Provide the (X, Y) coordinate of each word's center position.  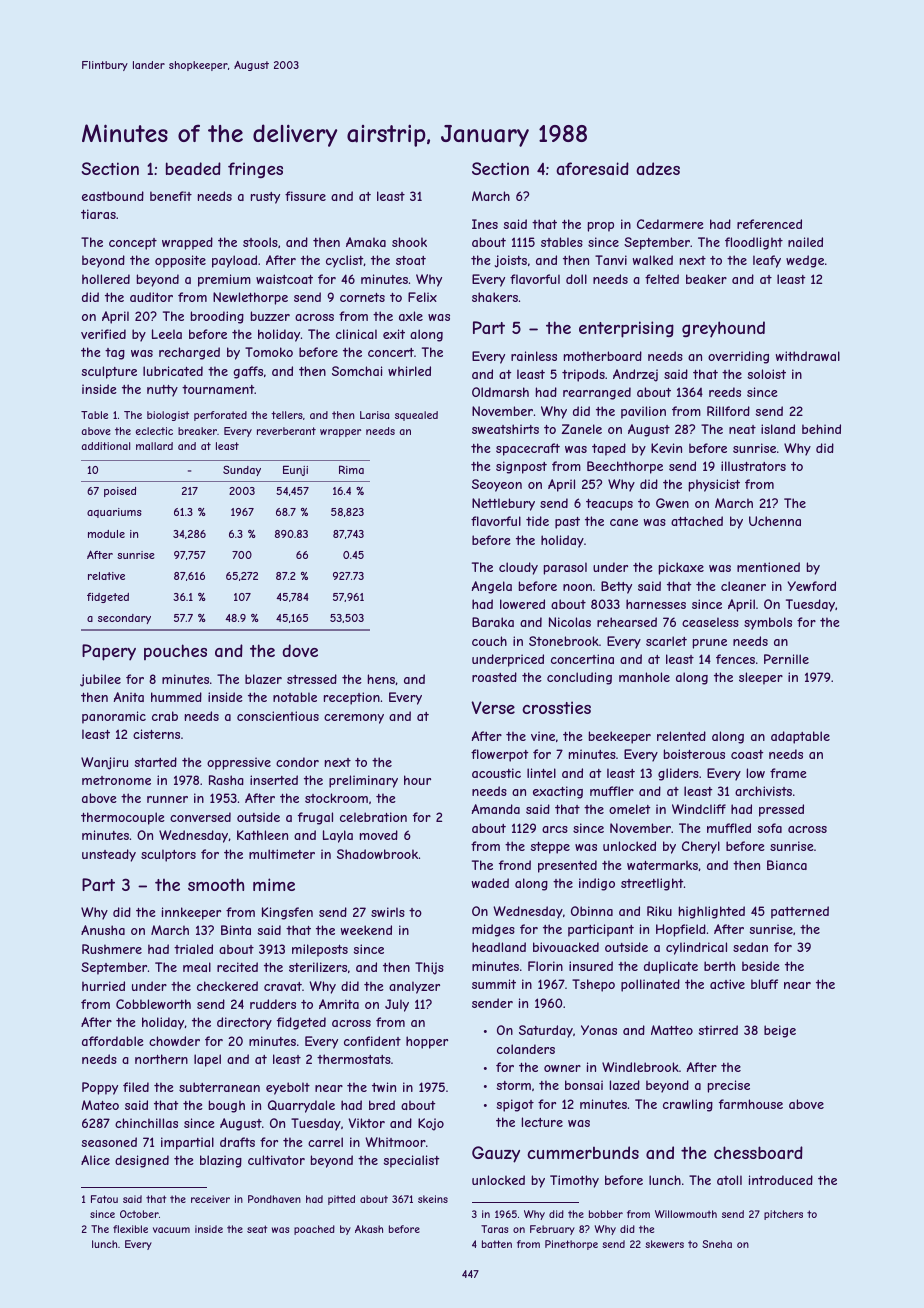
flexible (130, 1229)
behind (821, 429)
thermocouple (123, 818)
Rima (351, 469)
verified (103, 334)
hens (381, 679)
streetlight (652, 884)
